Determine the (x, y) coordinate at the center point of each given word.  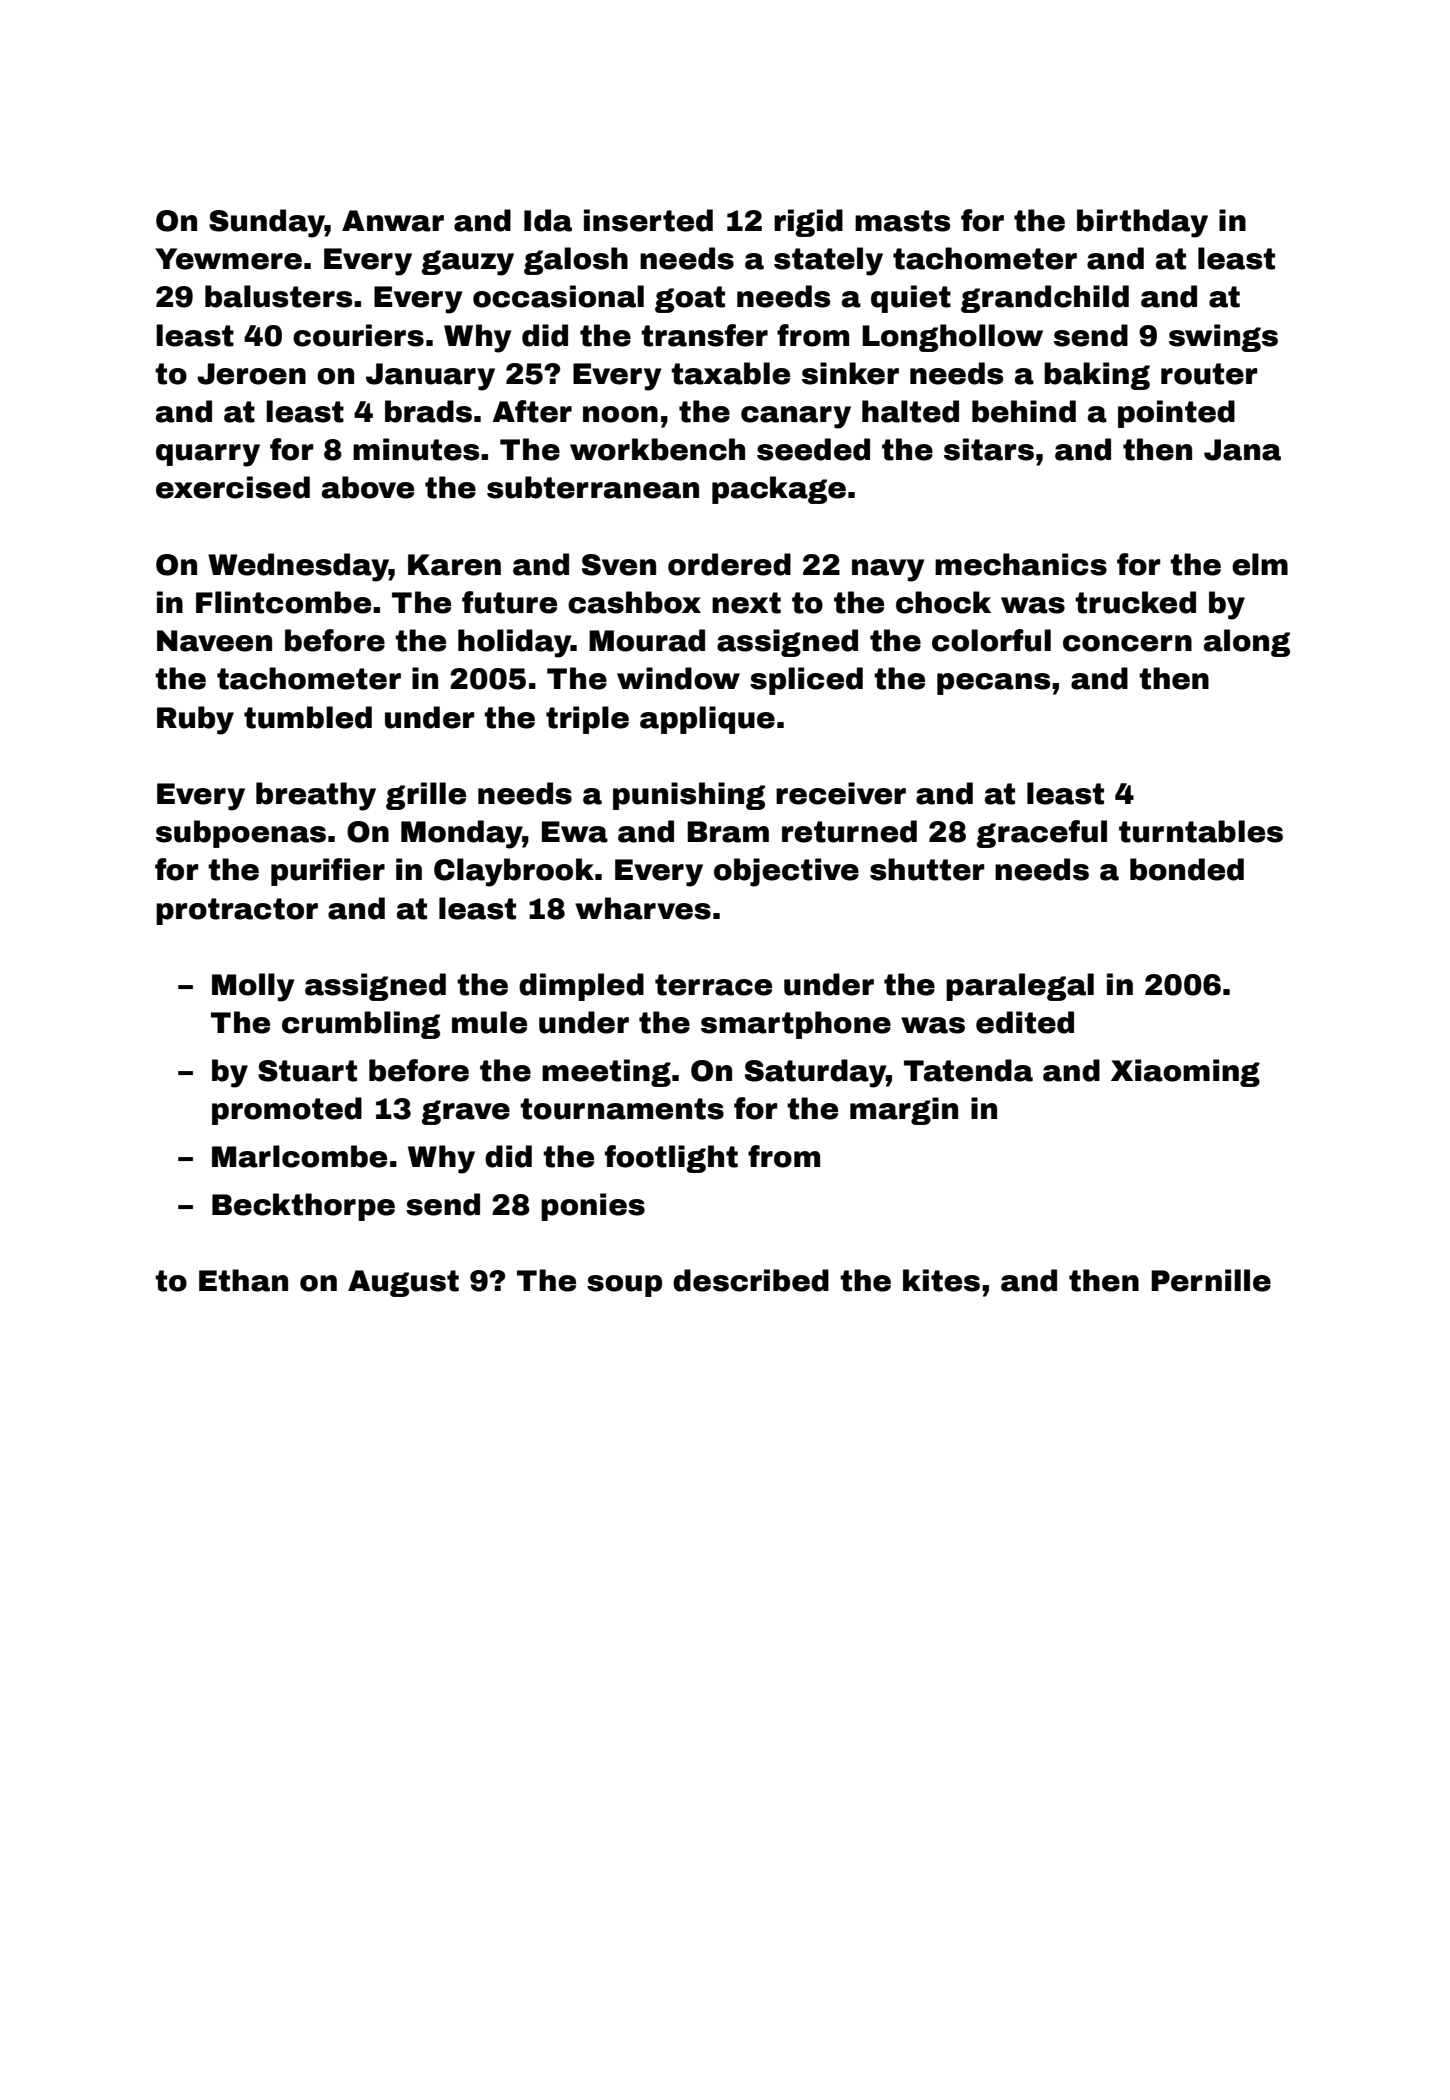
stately (828, 261)
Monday (462, 834)
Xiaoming (1185, 1073)
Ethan (243, 1280)
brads (428, 411)
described (751, 1280)
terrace (713, 985)
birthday (1142, 223)
